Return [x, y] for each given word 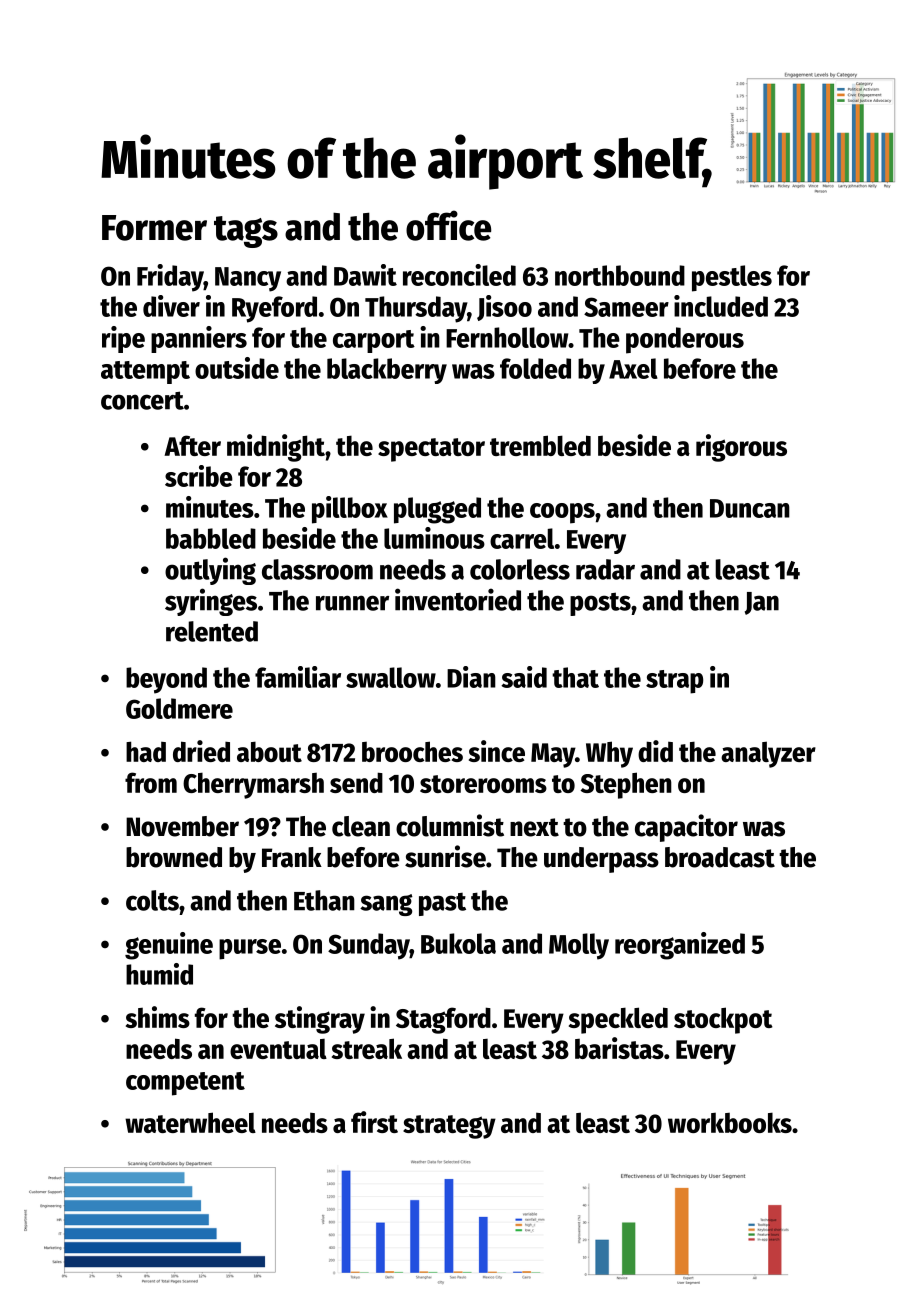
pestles [732, 278]
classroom [317, 569]
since [497, 751]
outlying [210, 571]
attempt [145, 372]
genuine [169, 946]
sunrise [445, 856]
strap [674, 682]
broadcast [720, 857]
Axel [633, 368]
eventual [278, 1049]
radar [605, 569]
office [448, 225]
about [269, 751]
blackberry [387, 371]
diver [171, 306]
